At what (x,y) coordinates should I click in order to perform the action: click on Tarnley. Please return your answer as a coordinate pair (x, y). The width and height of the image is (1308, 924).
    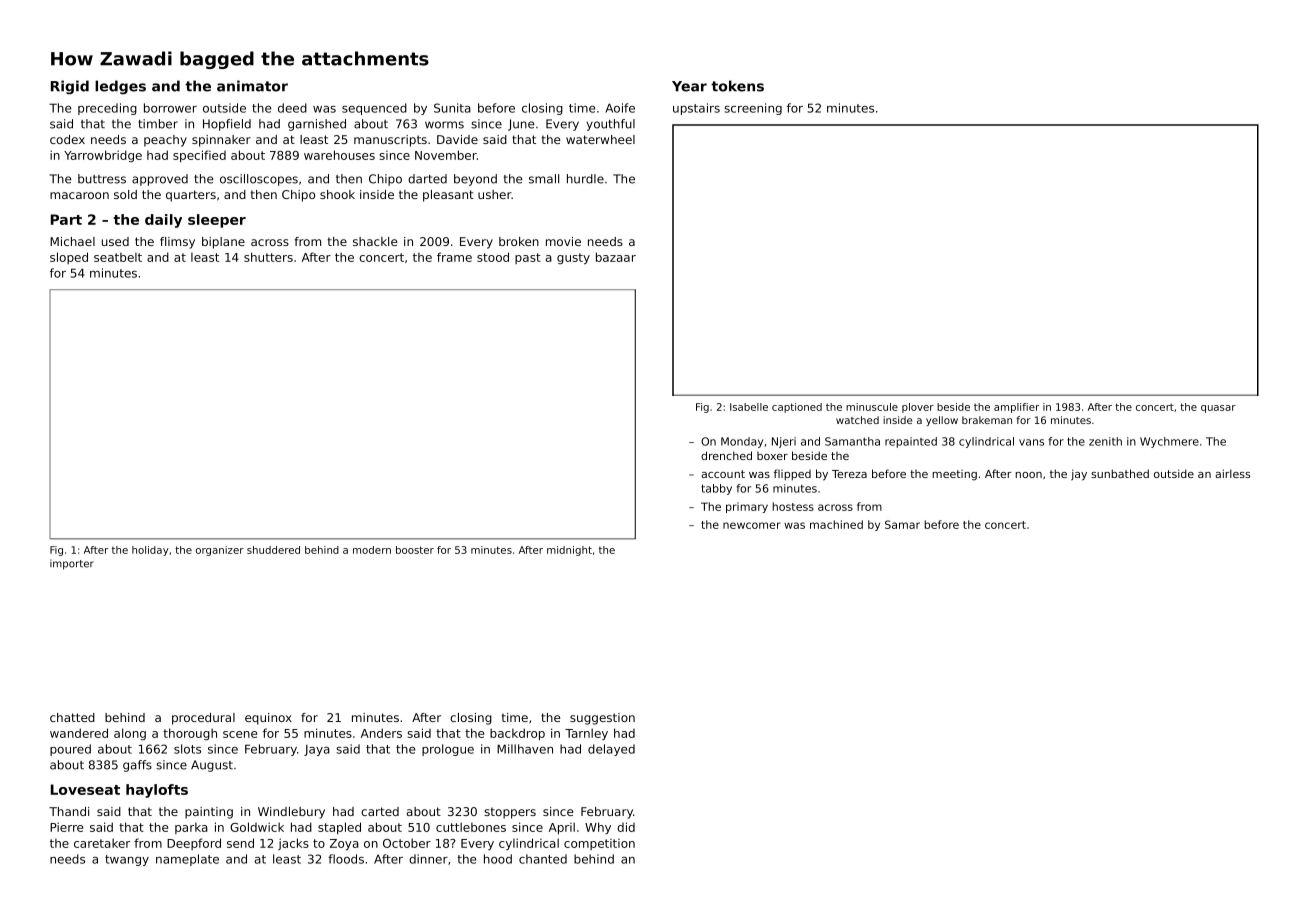
    Looking at the image, I should click on (586, 734).
